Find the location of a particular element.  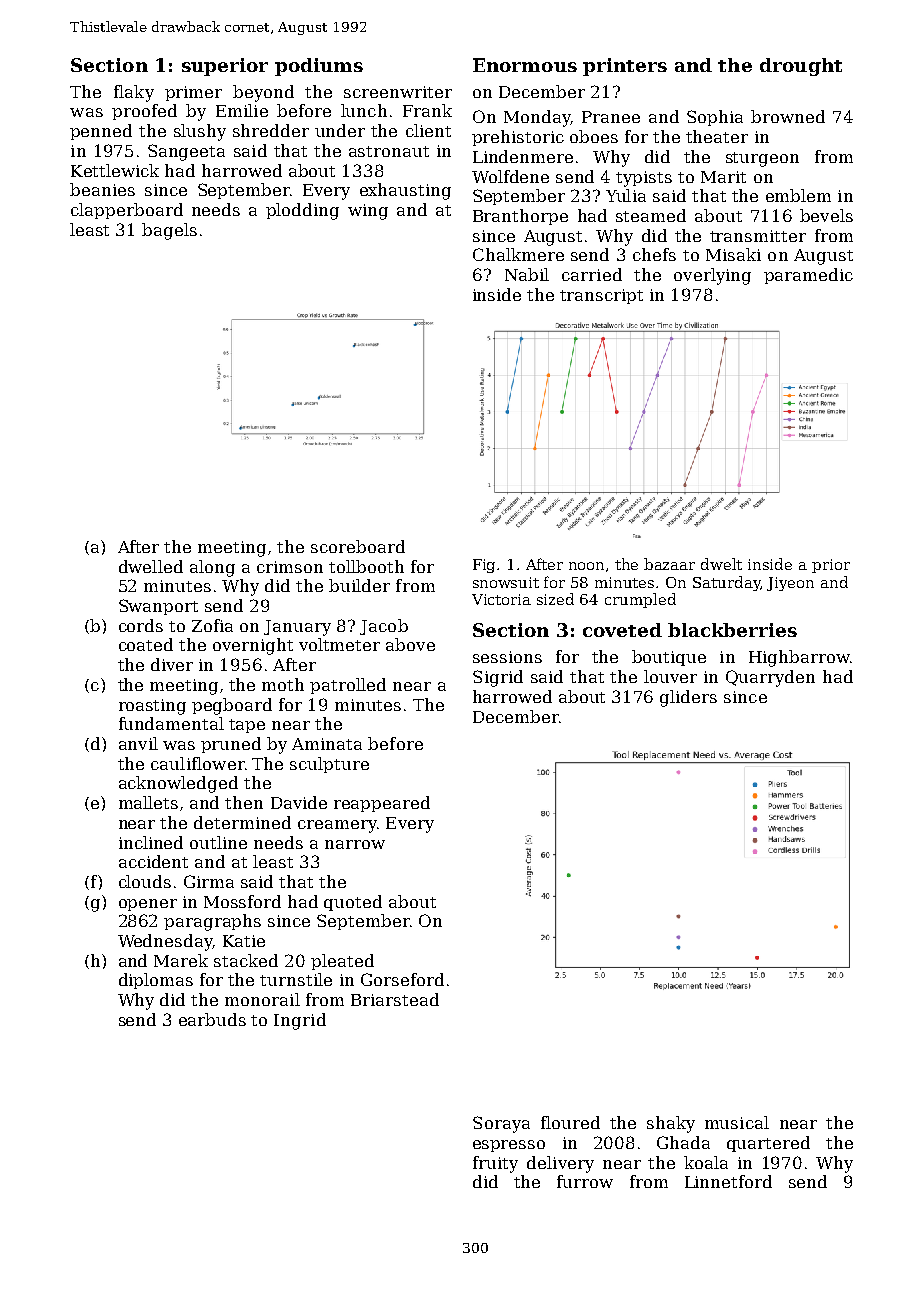

Enormous is located at coordinates (525, 65).
